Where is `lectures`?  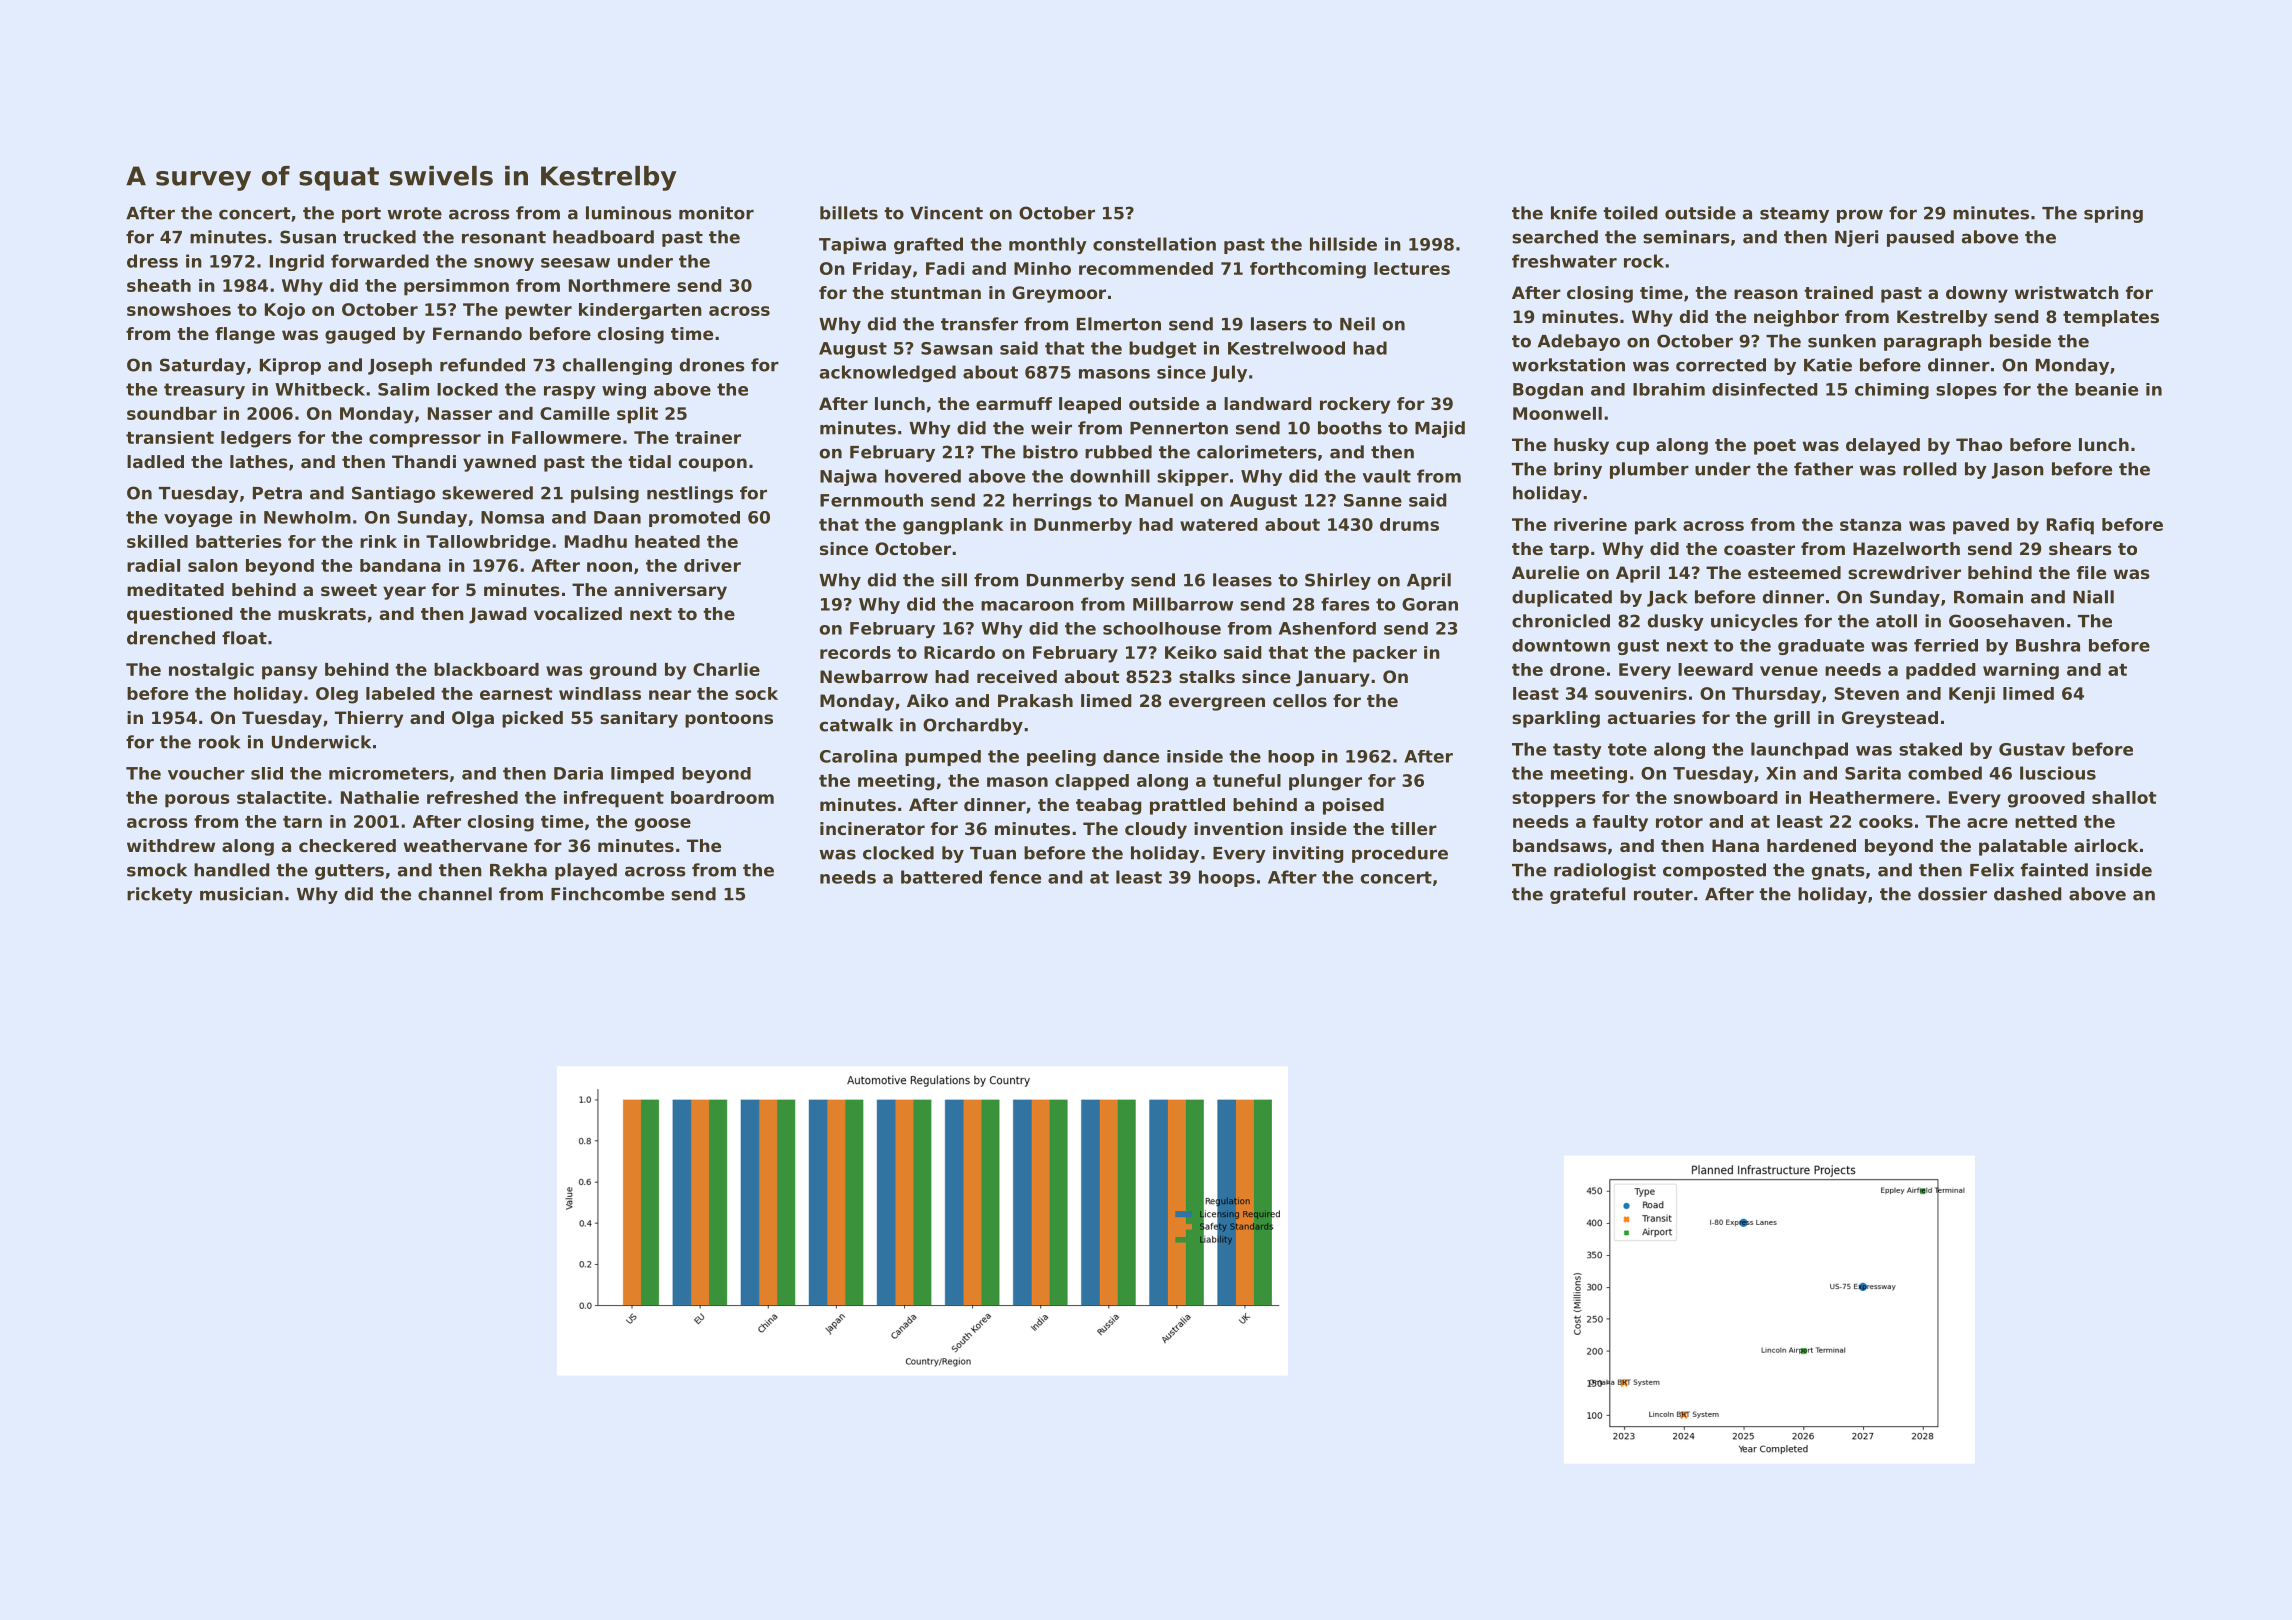
lectures is located at coordinates (1412, 268).
